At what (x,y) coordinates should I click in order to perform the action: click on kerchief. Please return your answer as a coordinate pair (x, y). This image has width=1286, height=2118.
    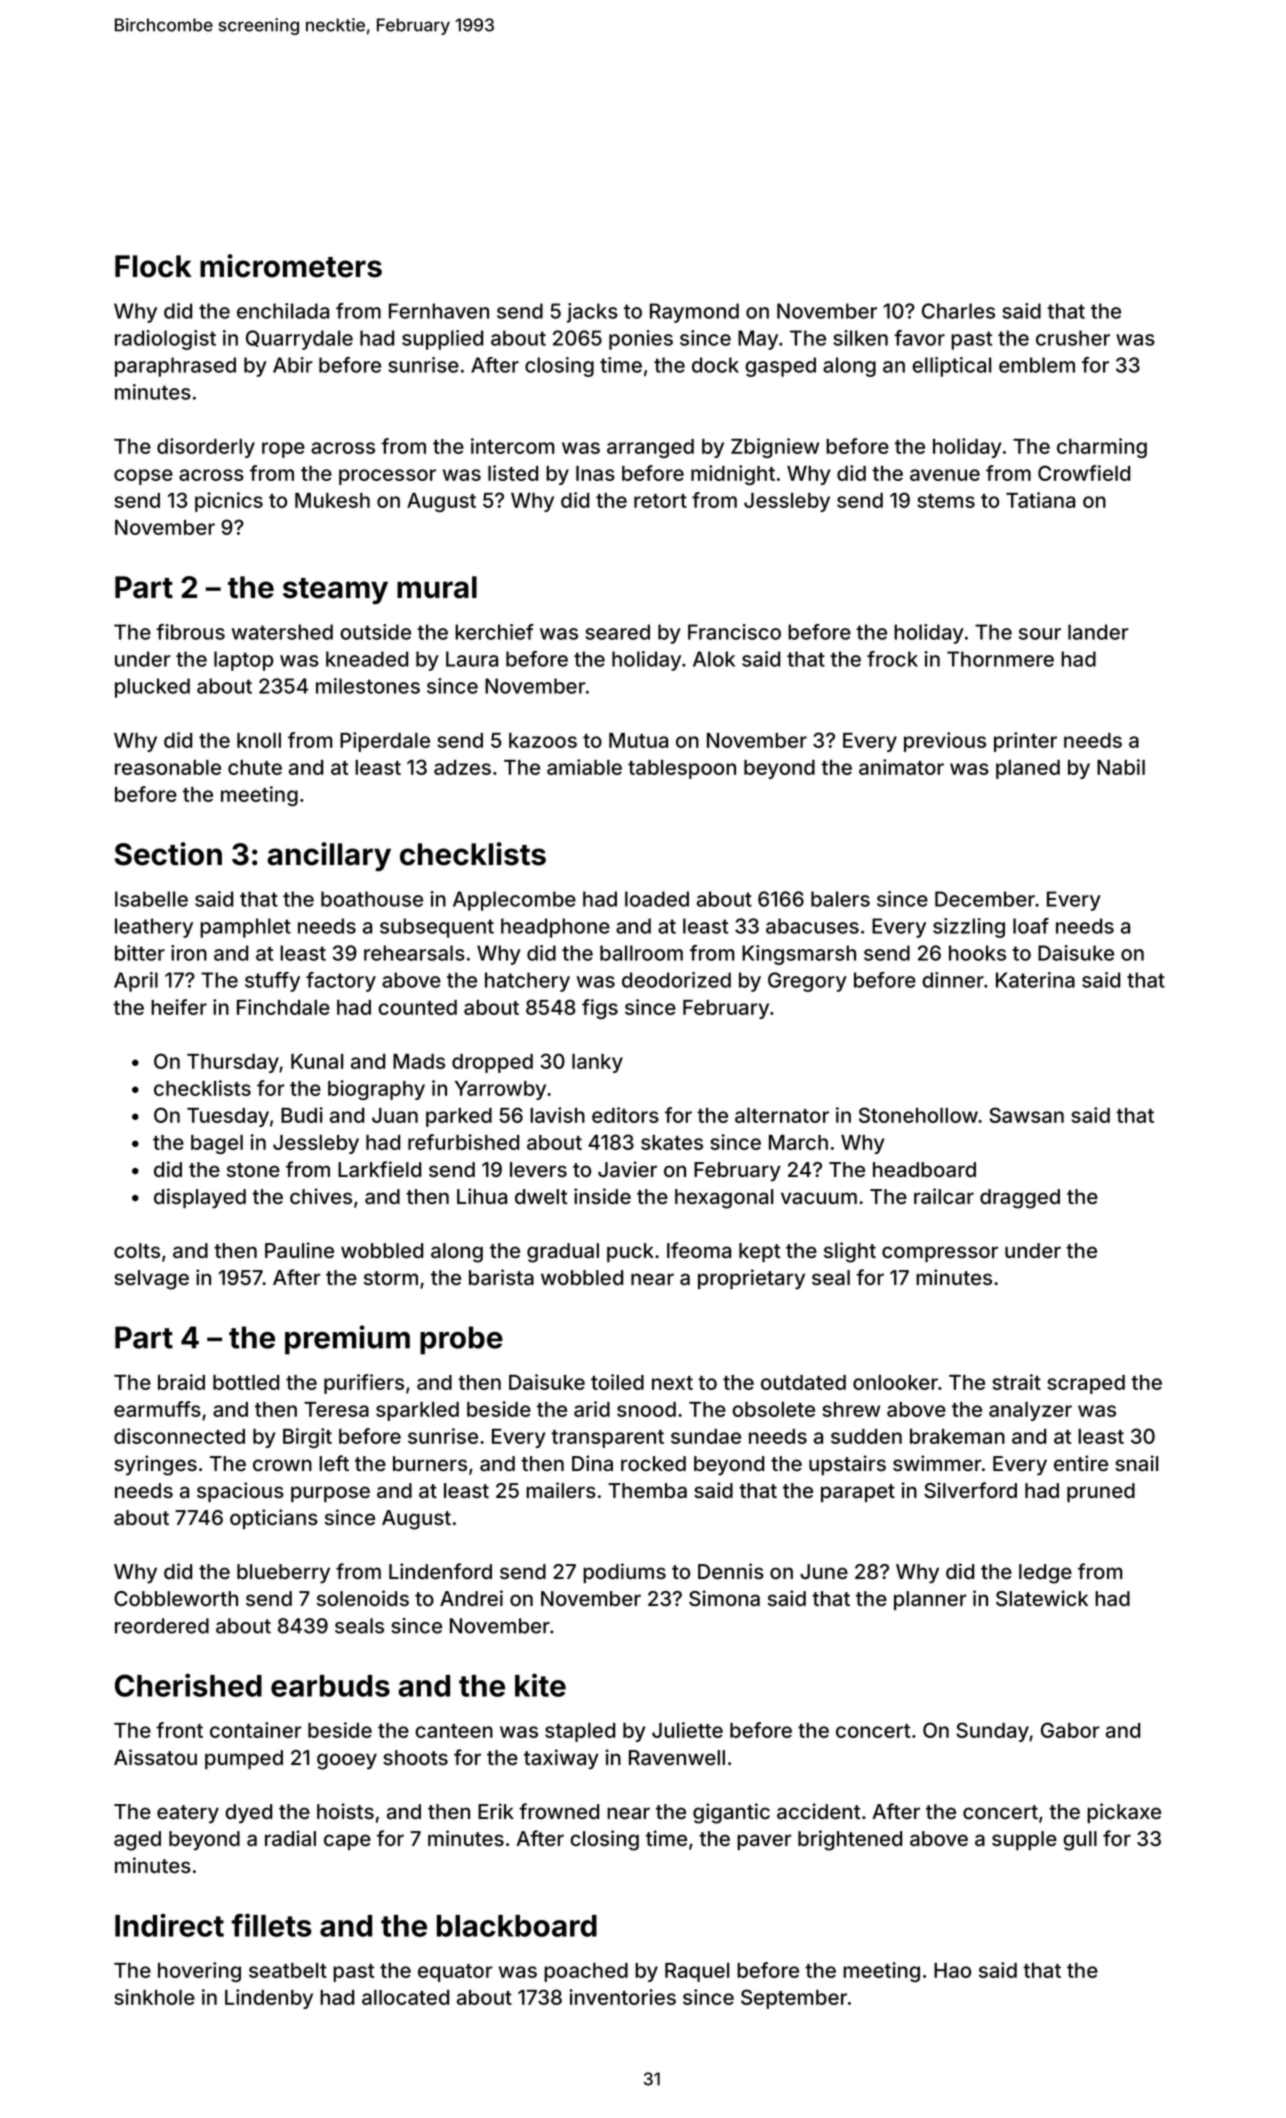
    Looking at the image, I should click on (494, 632).
